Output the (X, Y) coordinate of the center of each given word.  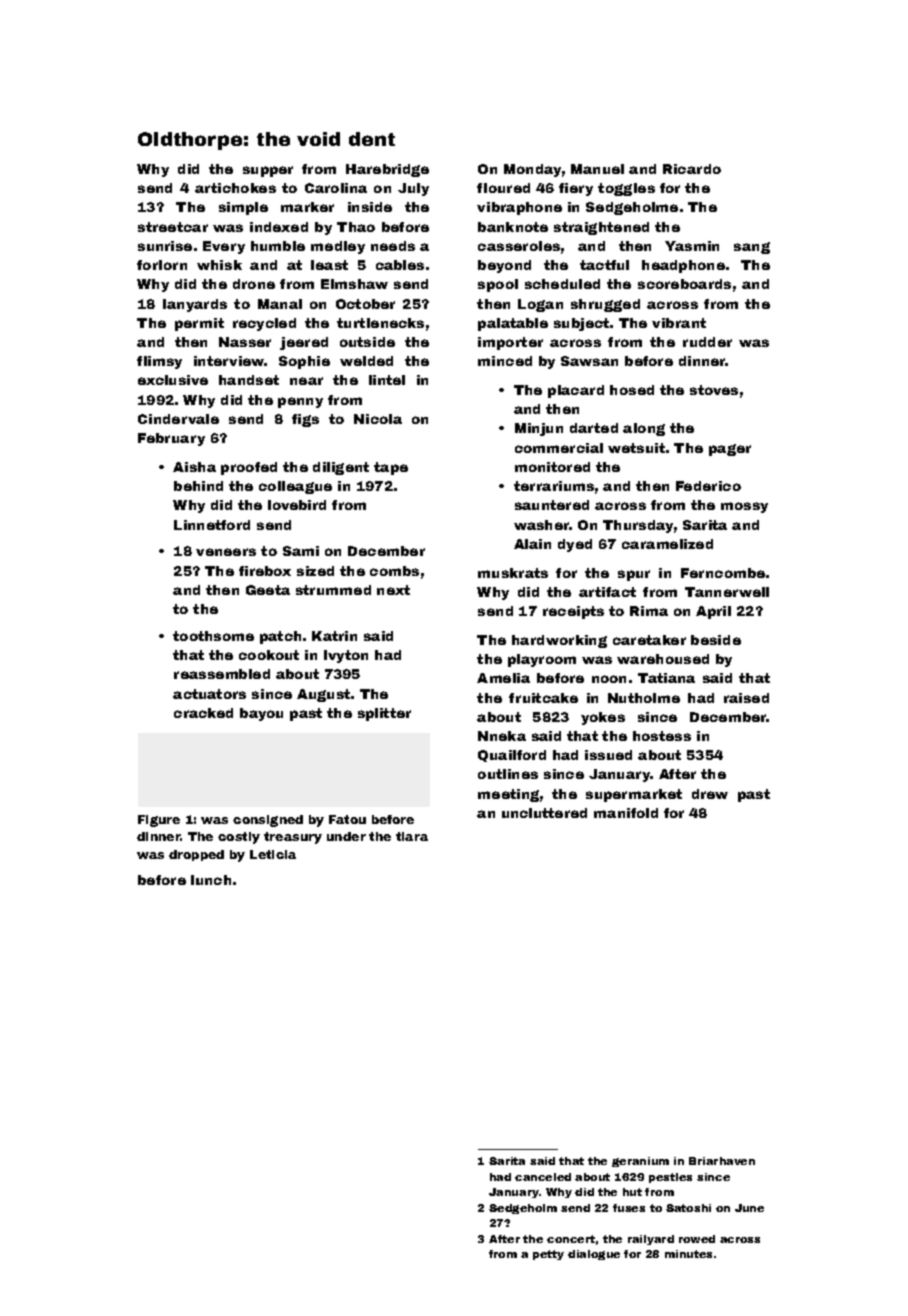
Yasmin (692, 246)
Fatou (347, 819)
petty (548, 1255)
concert (571, 1239)
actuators (209, 694)
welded (366, 361)
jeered (304, 343)
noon (609, 679)
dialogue (594, 1255)
